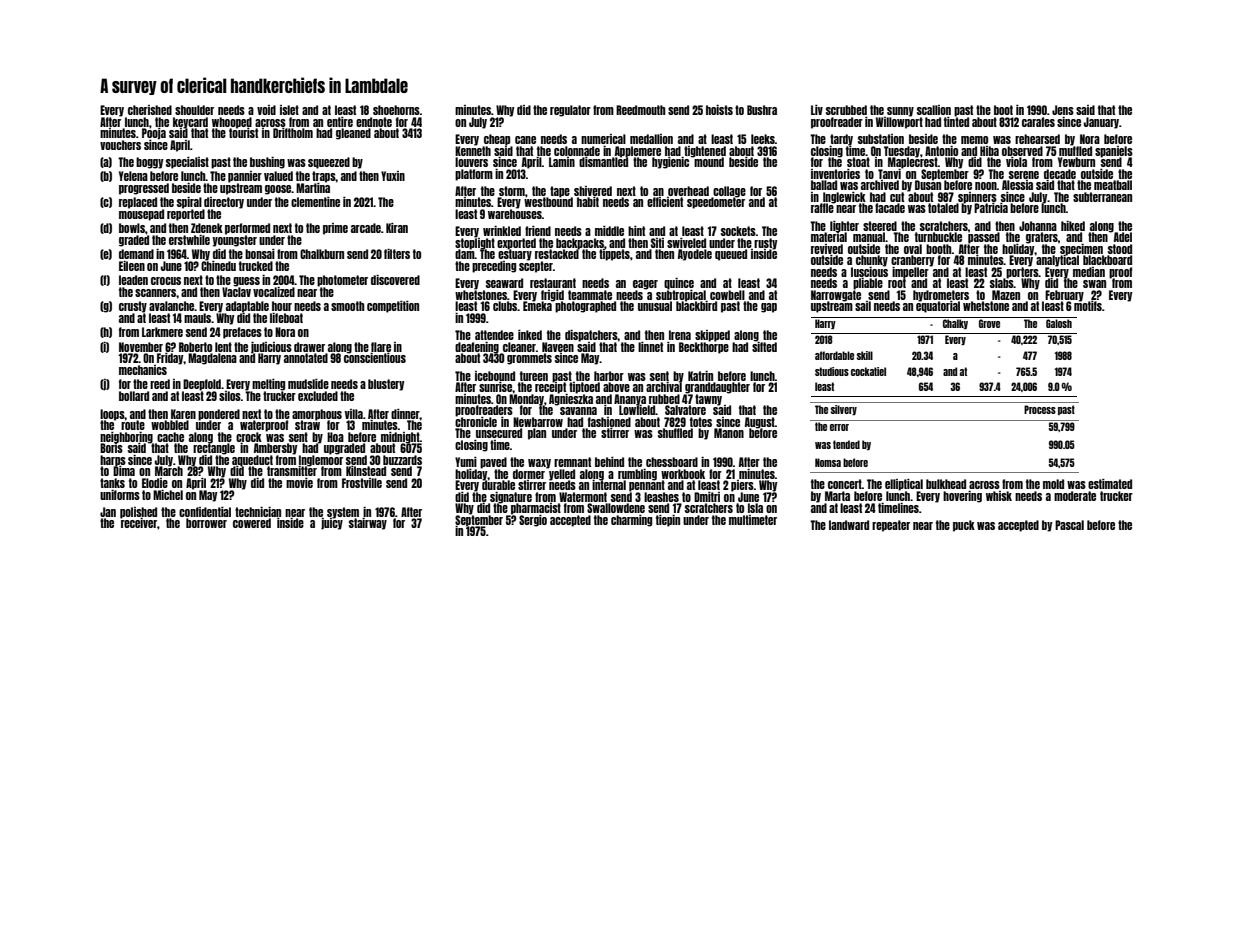 Image resolution: width=1233 pixels, height=952 pixels. I want to click on shoulder, so click(194, 110).
